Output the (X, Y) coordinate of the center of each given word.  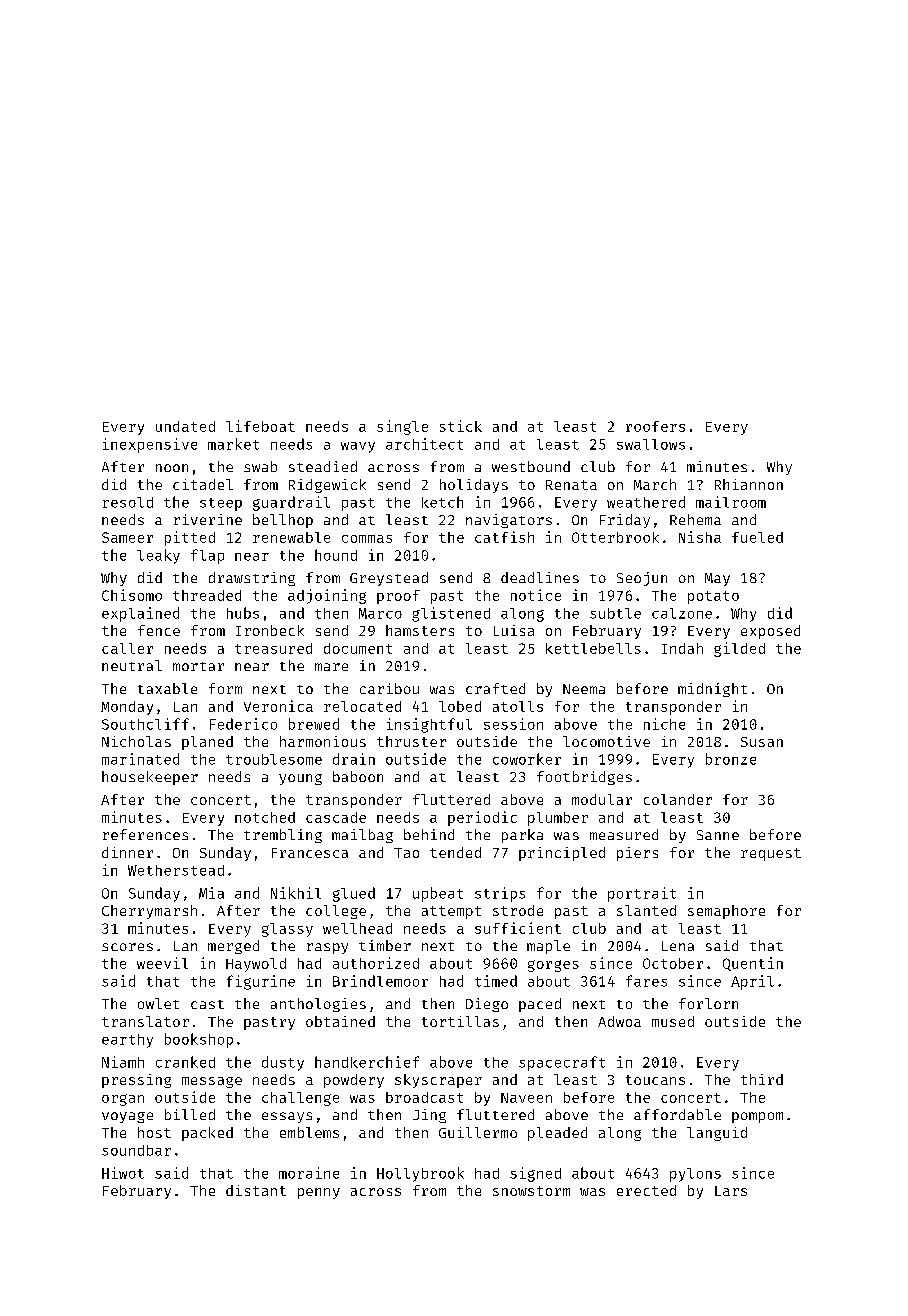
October (673, 963)
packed (207, 1134)
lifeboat (260, 426)
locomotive (606, 741)
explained (140, 614)
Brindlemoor (380, 981)
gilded (739, 649)
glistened (451, 614)
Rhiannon (749, 484)
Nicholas (136, 741)
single (402, 427)
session (513, 724)
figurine (261, 982)
